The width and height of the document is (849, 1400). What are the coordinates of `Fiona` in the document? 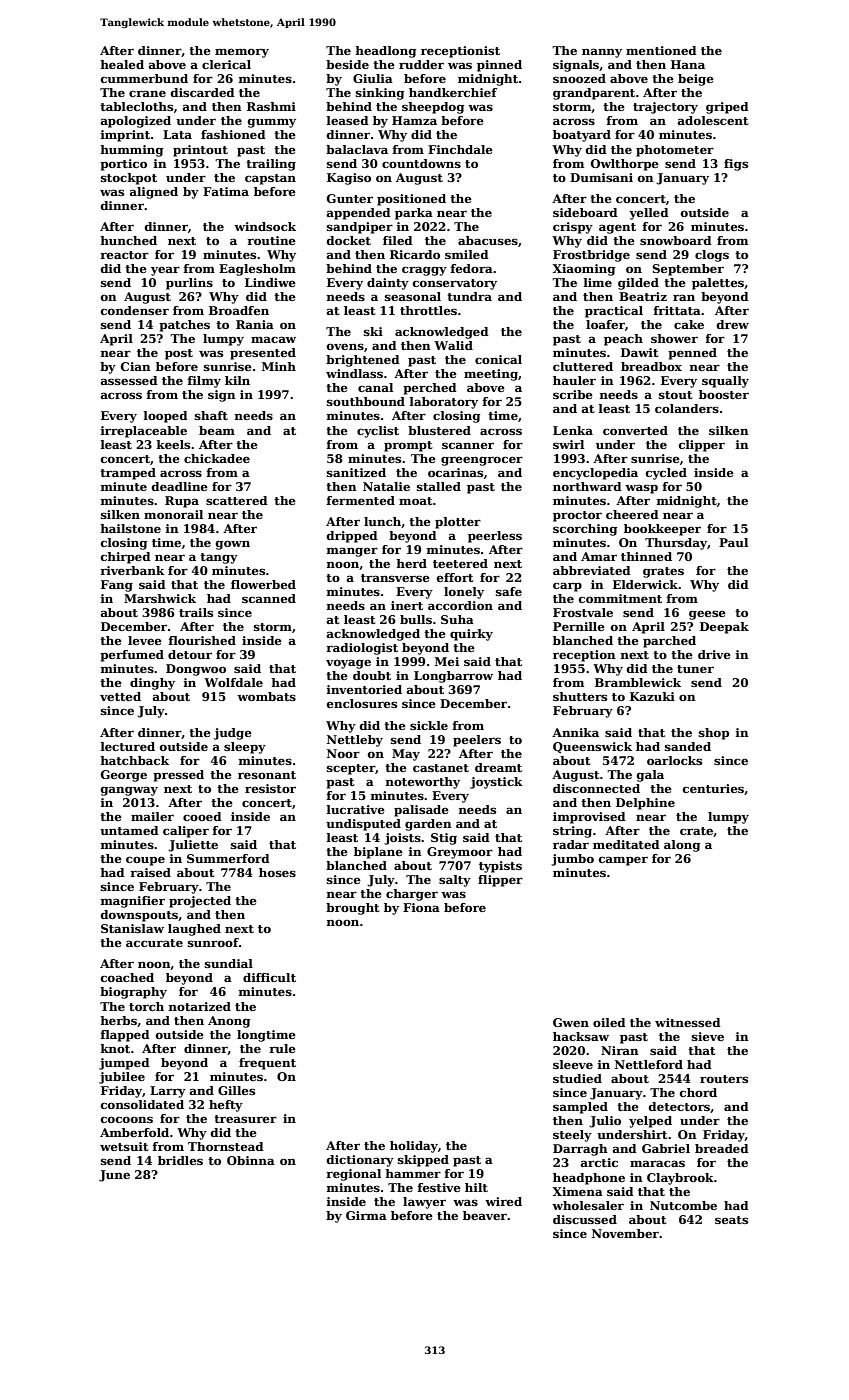 It's located at (421, 907).
